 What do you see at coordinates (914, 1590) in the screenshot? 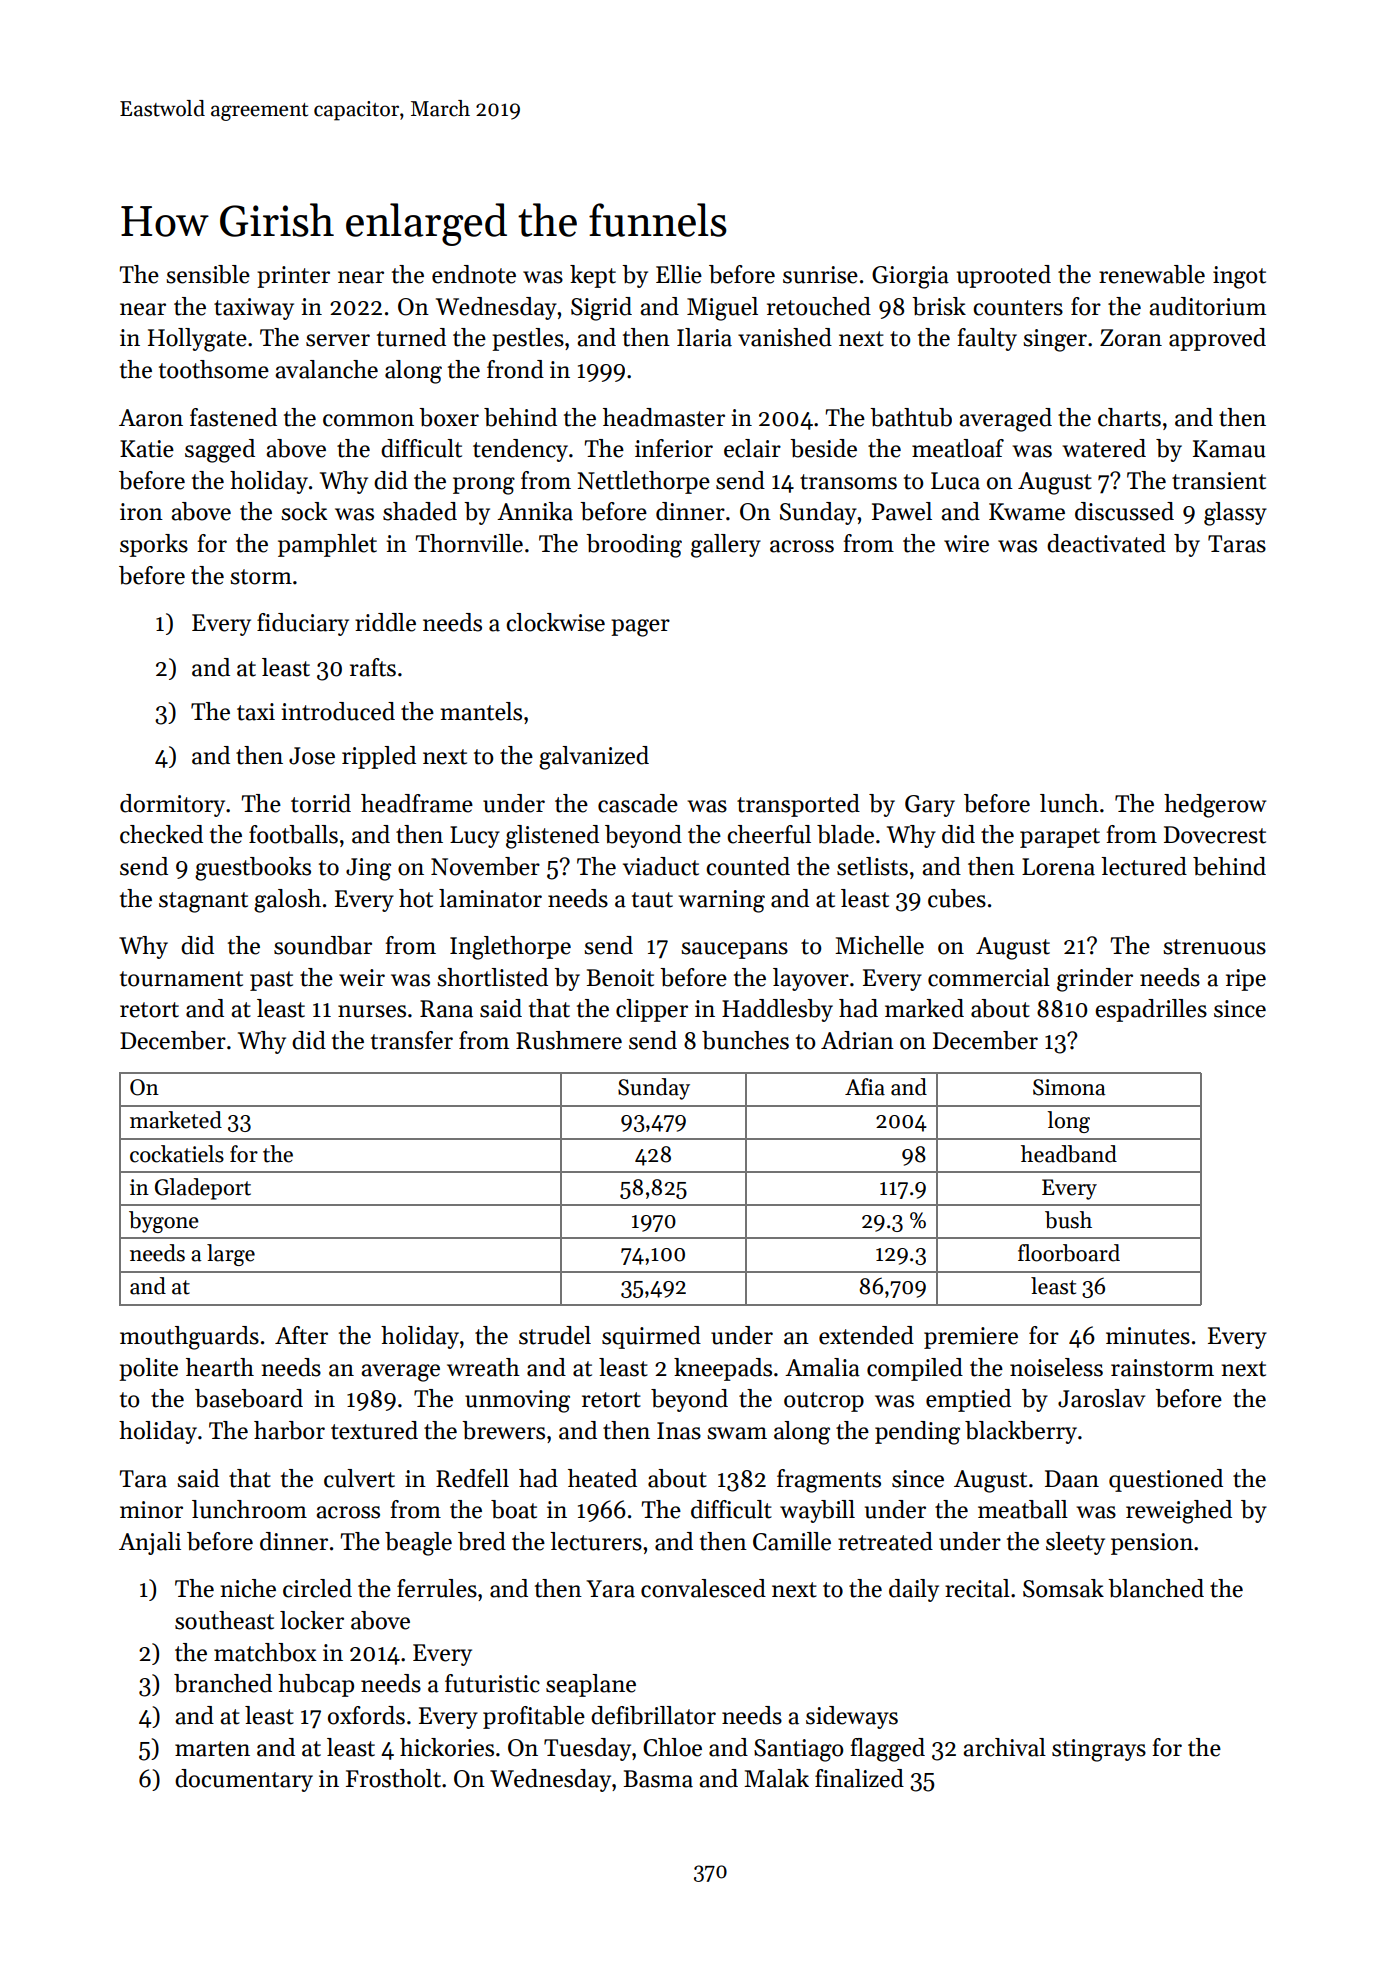
I see `daily` at bounding box center [914, 1590].
